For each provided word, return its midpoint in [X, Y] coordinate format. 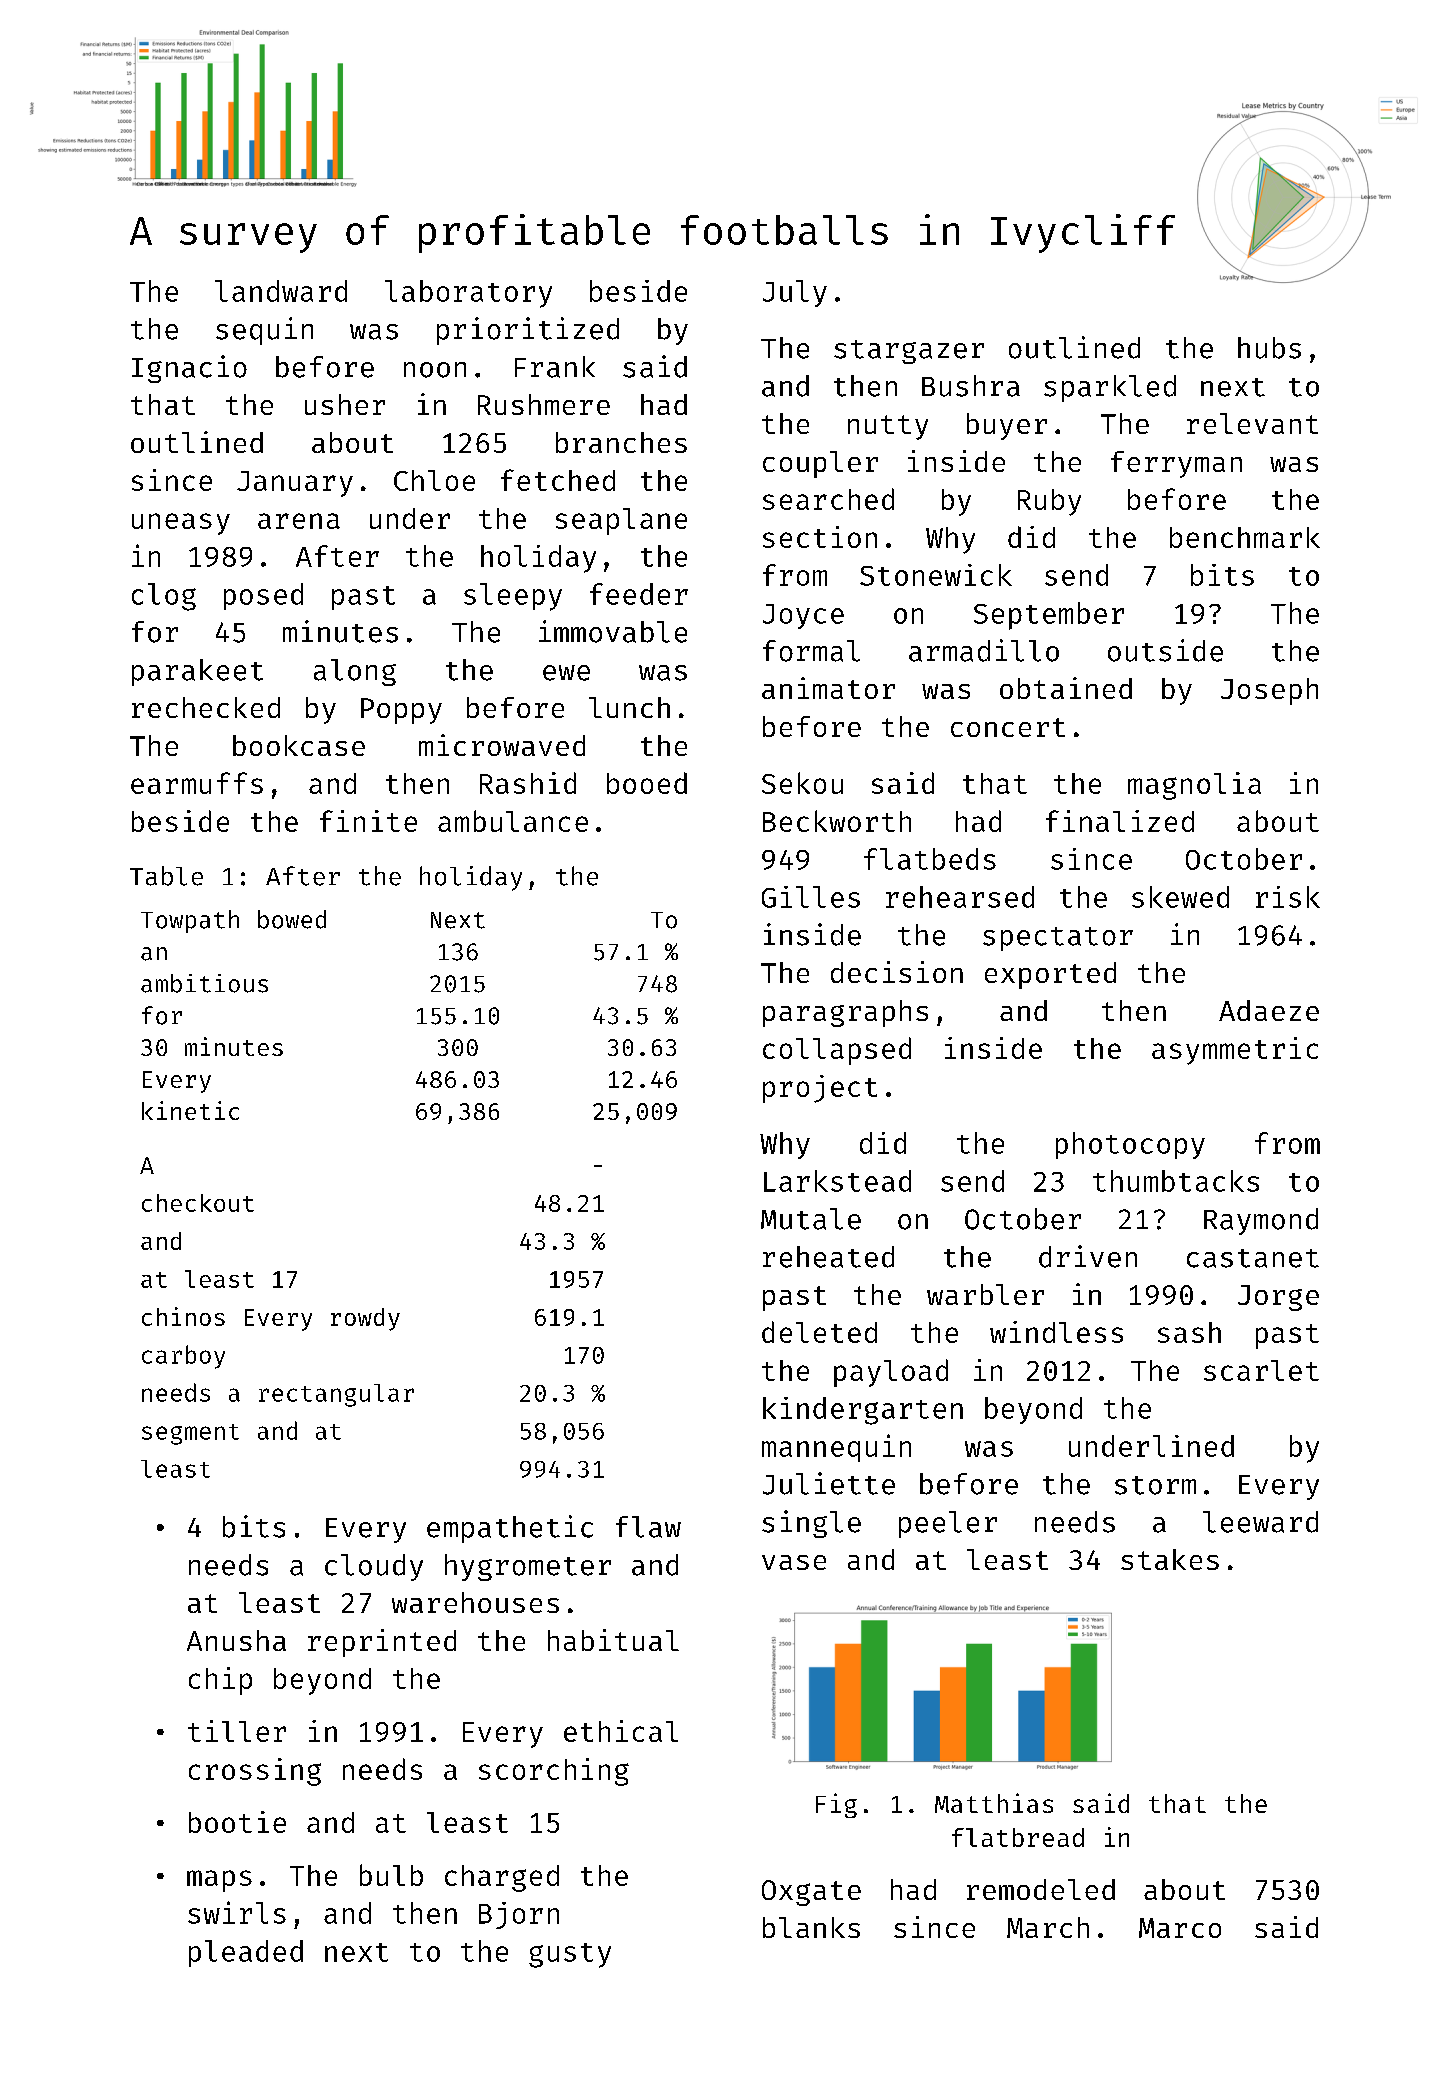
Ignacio [189, 369]
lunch [629, 707]
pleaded [246, 1953]
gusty [570, 1955]
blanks [811, 1927]
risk [1288, 897]
